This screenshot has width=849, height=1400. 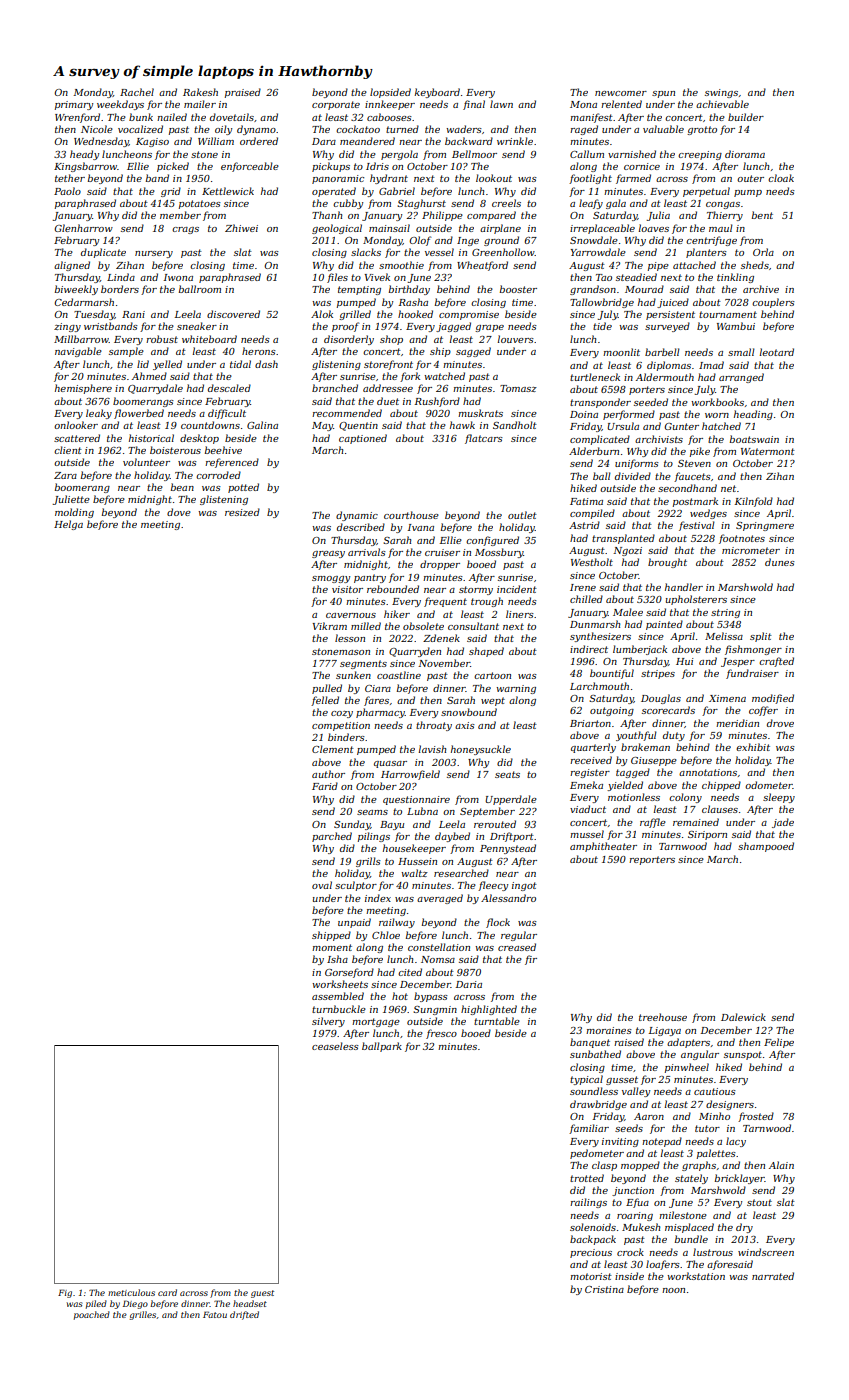 What do you see at coordinates (322, 885) in the screenshot?
I see `oval` at bounding box center [322, 885].
